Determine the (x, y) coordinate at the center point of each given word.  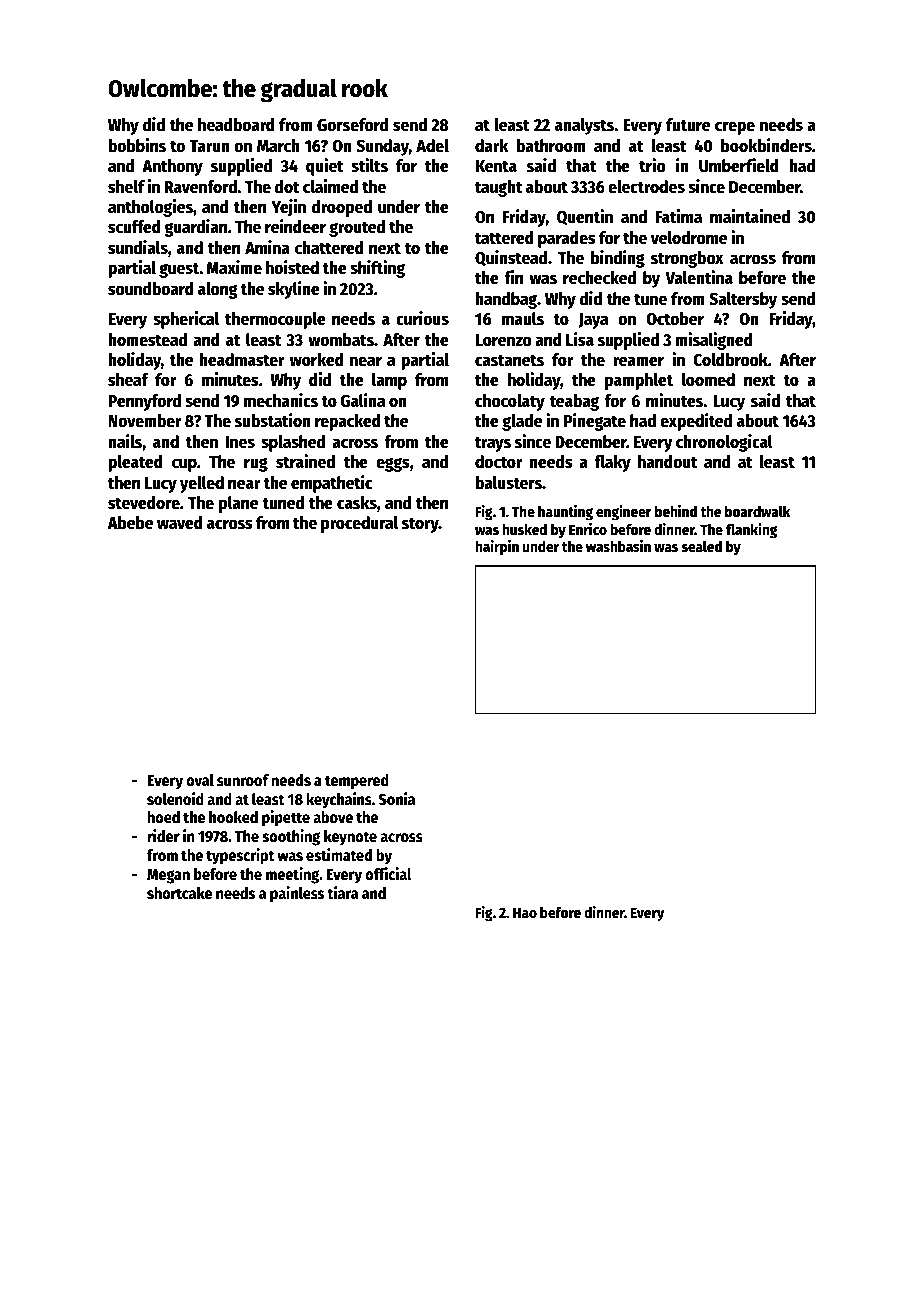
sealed (702, 546)
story (420, 525)
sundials (138, 247)
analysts (584, 126)
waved (180, 523)
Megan (168, 876)
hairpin (497, 548)
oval (200, 780)
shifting (377, 269)
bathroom (551, 146)
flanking (751, 531)
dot (287, 187)
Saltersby (743, 300)
